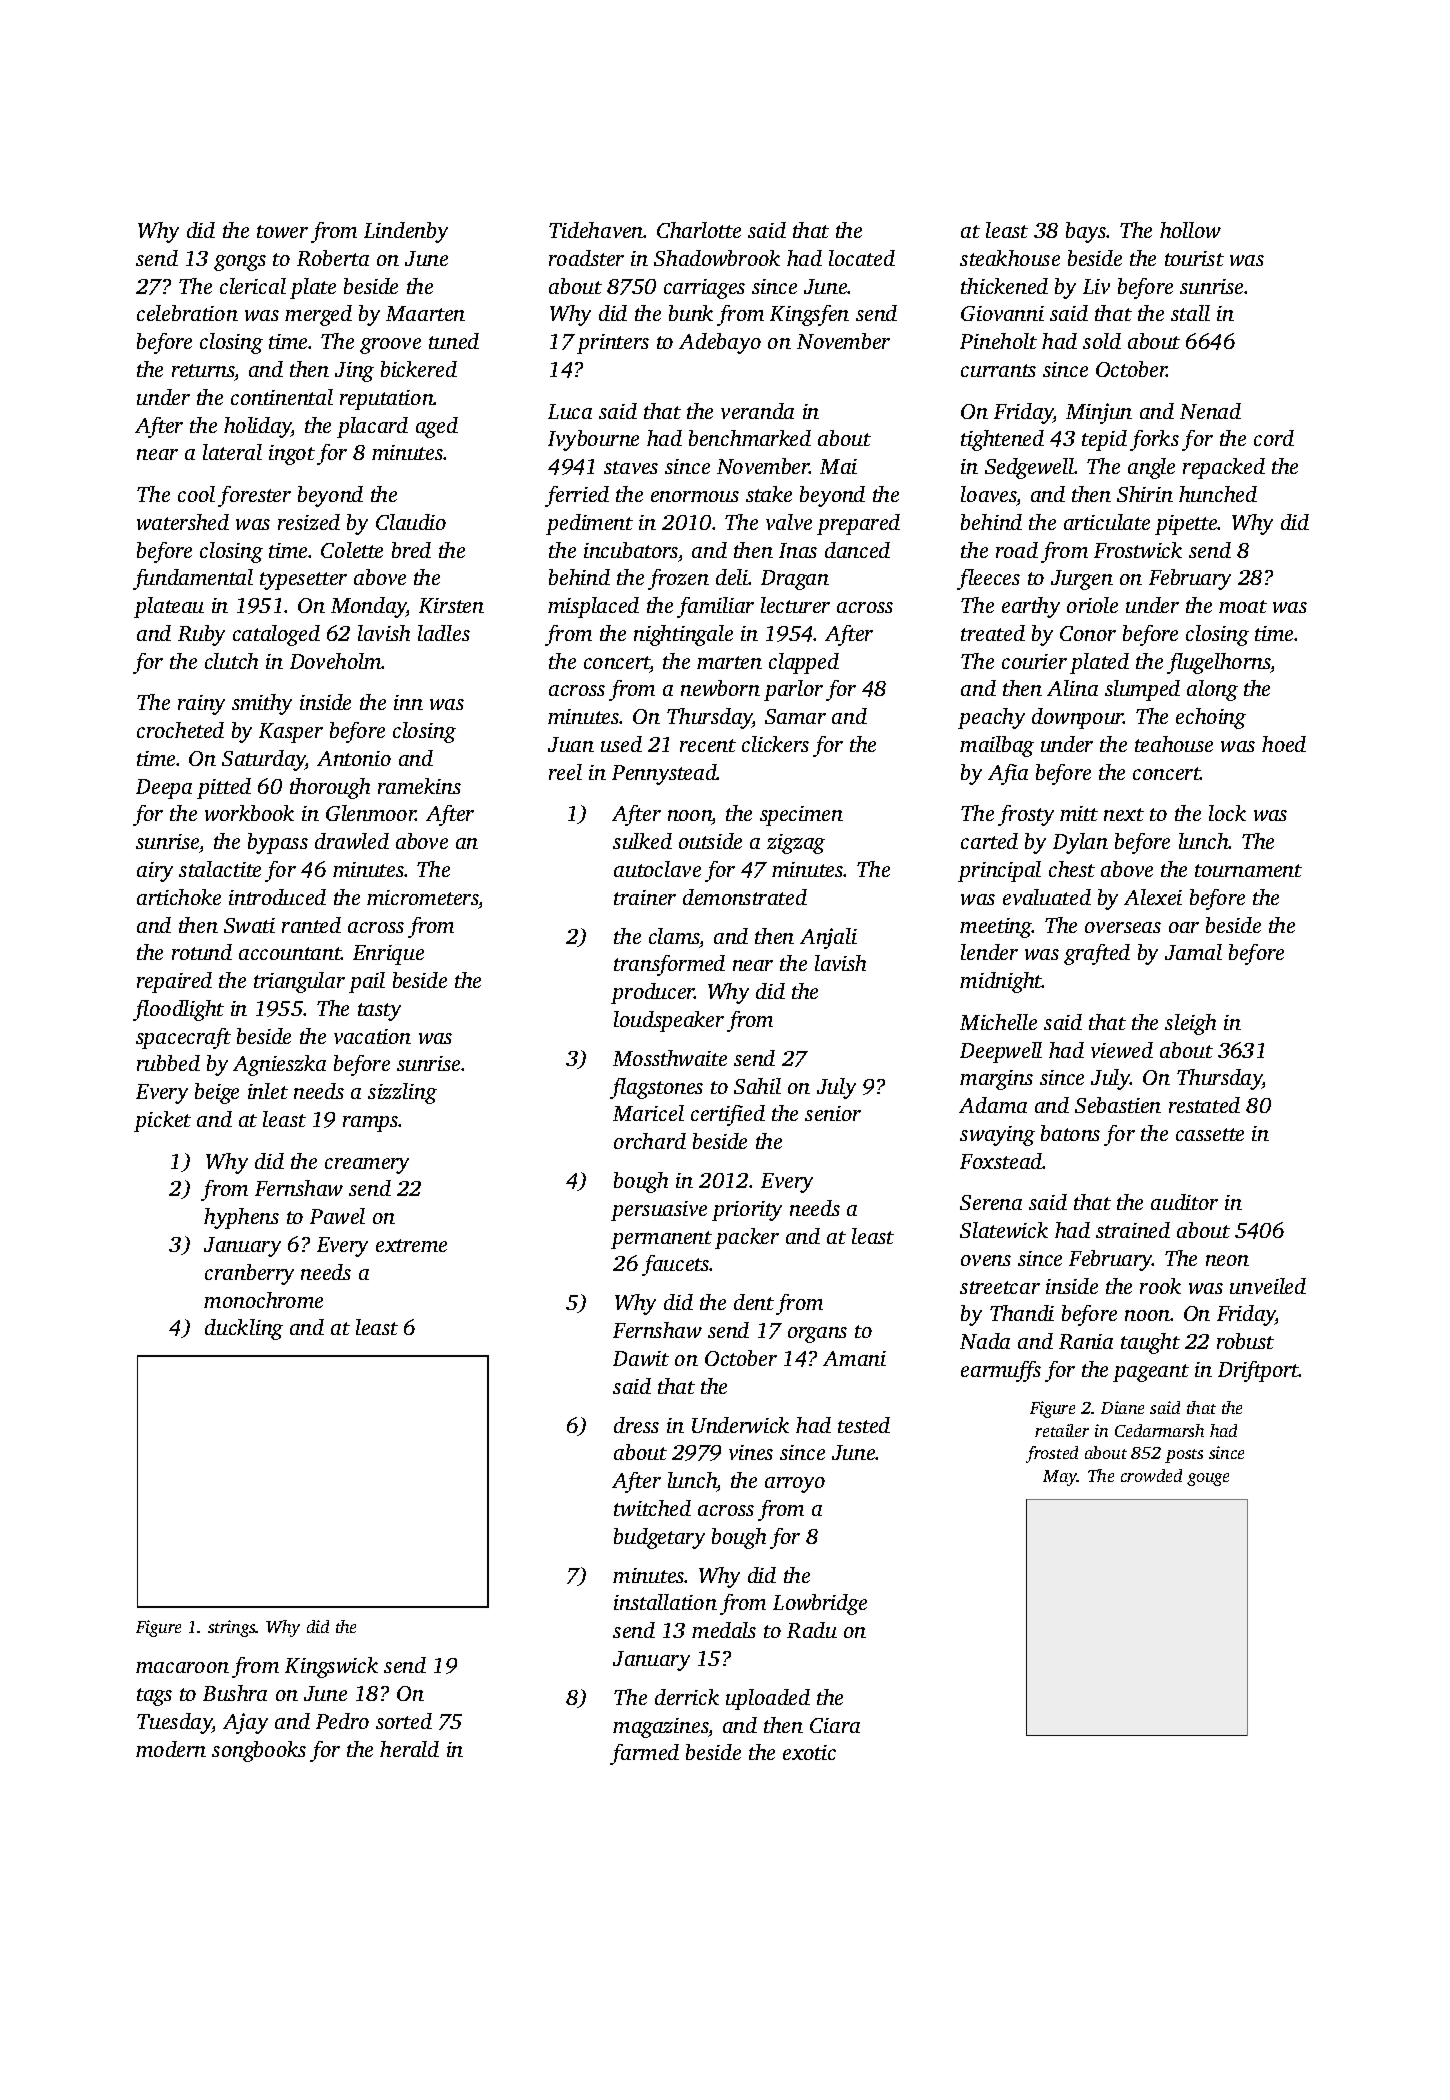 Image resolution: width=1450 pixels, height=2100 pixels. I want to click on Kingswick, so click(331, 1667).
